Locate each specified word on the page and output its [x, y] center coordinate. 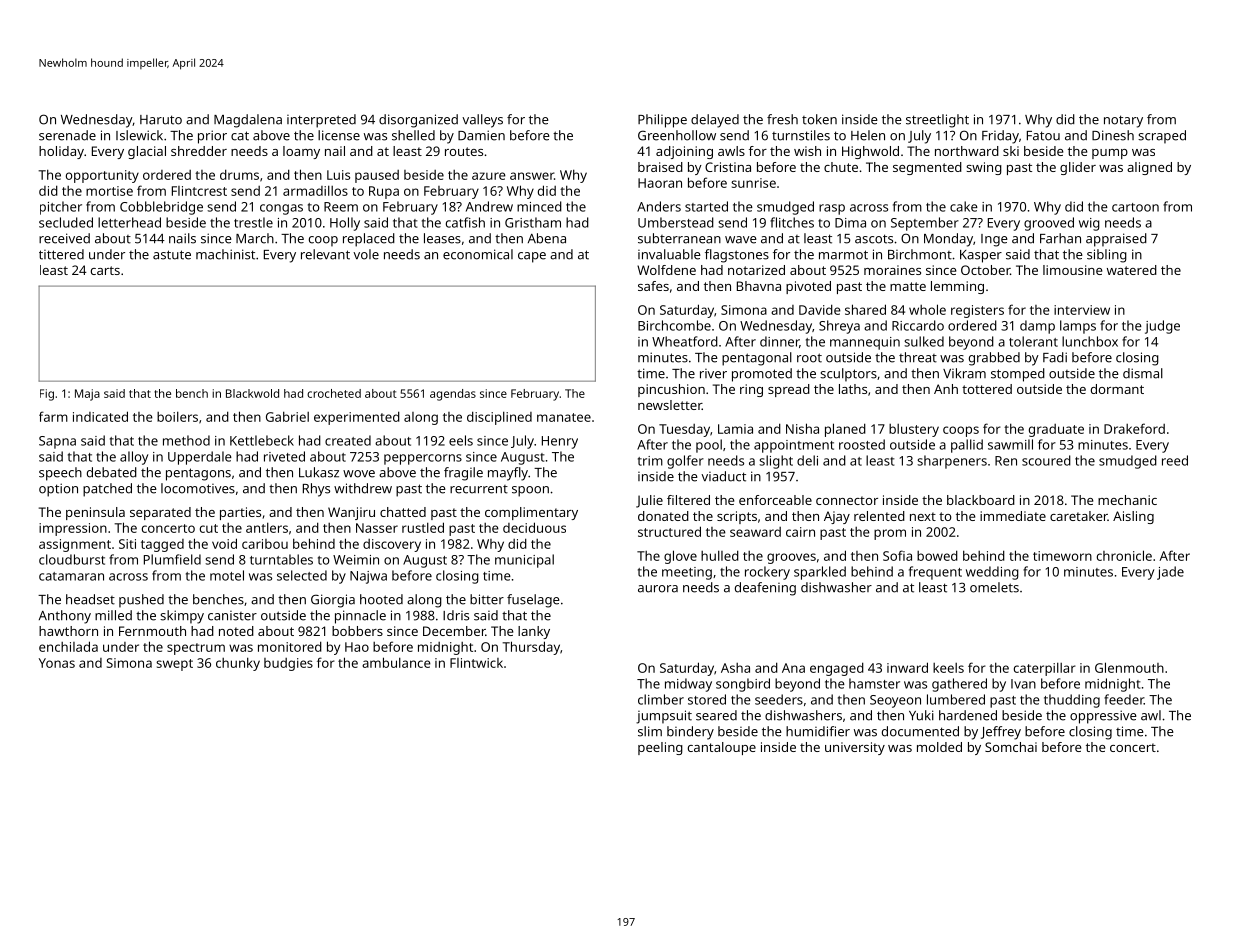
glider [1078, 168]
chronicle [1124, 555]
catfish [465, 222]
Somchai [1011, 747]
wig [1089, 224]
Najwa [368, 577]
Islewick [139, 135]
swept [174, 665]
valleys [482, 121]
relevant [325, 254]
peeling [660, 748]
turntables [281, 559]
